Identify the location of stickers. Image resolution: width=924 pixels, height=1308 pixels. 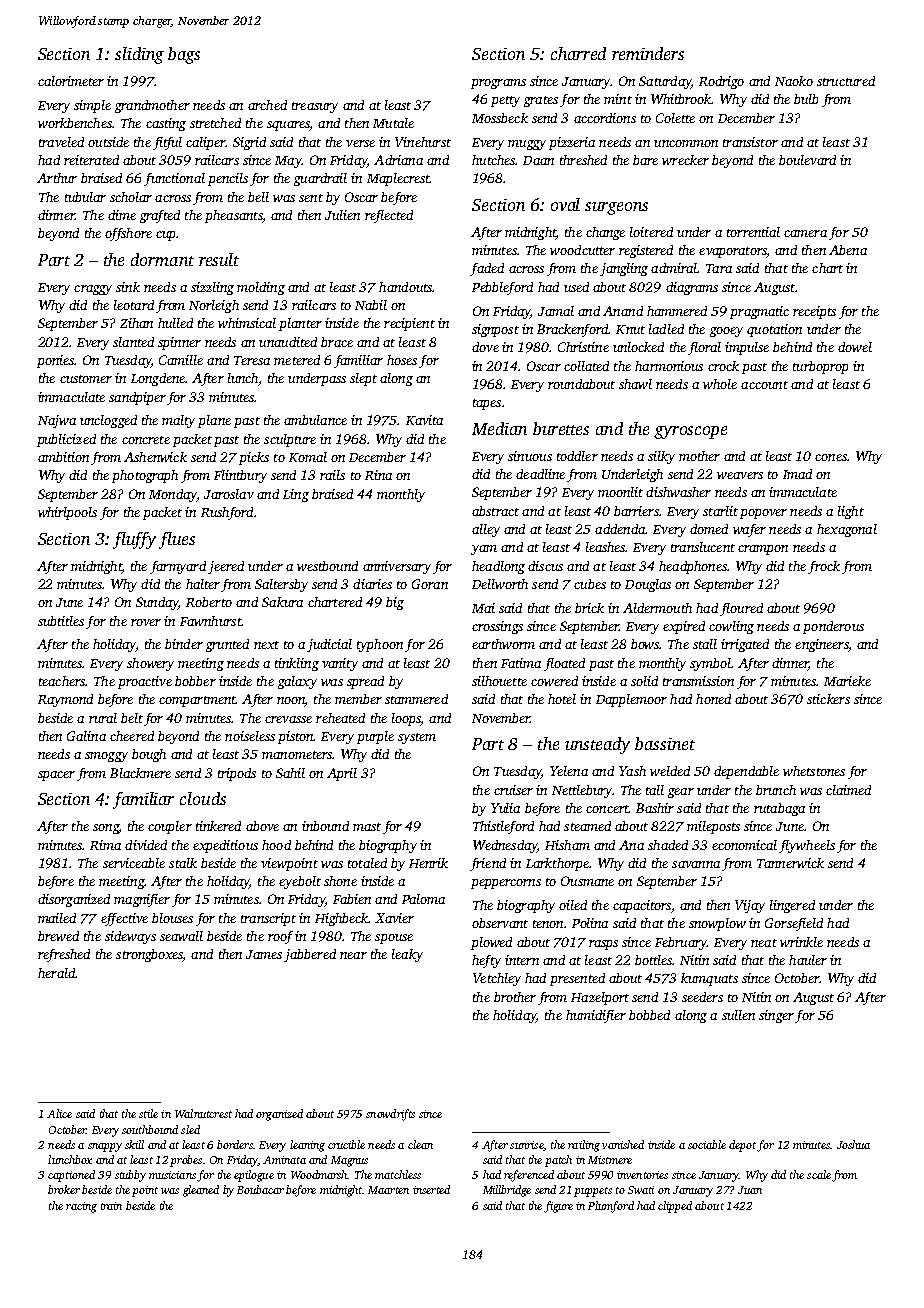
(828, 699).
